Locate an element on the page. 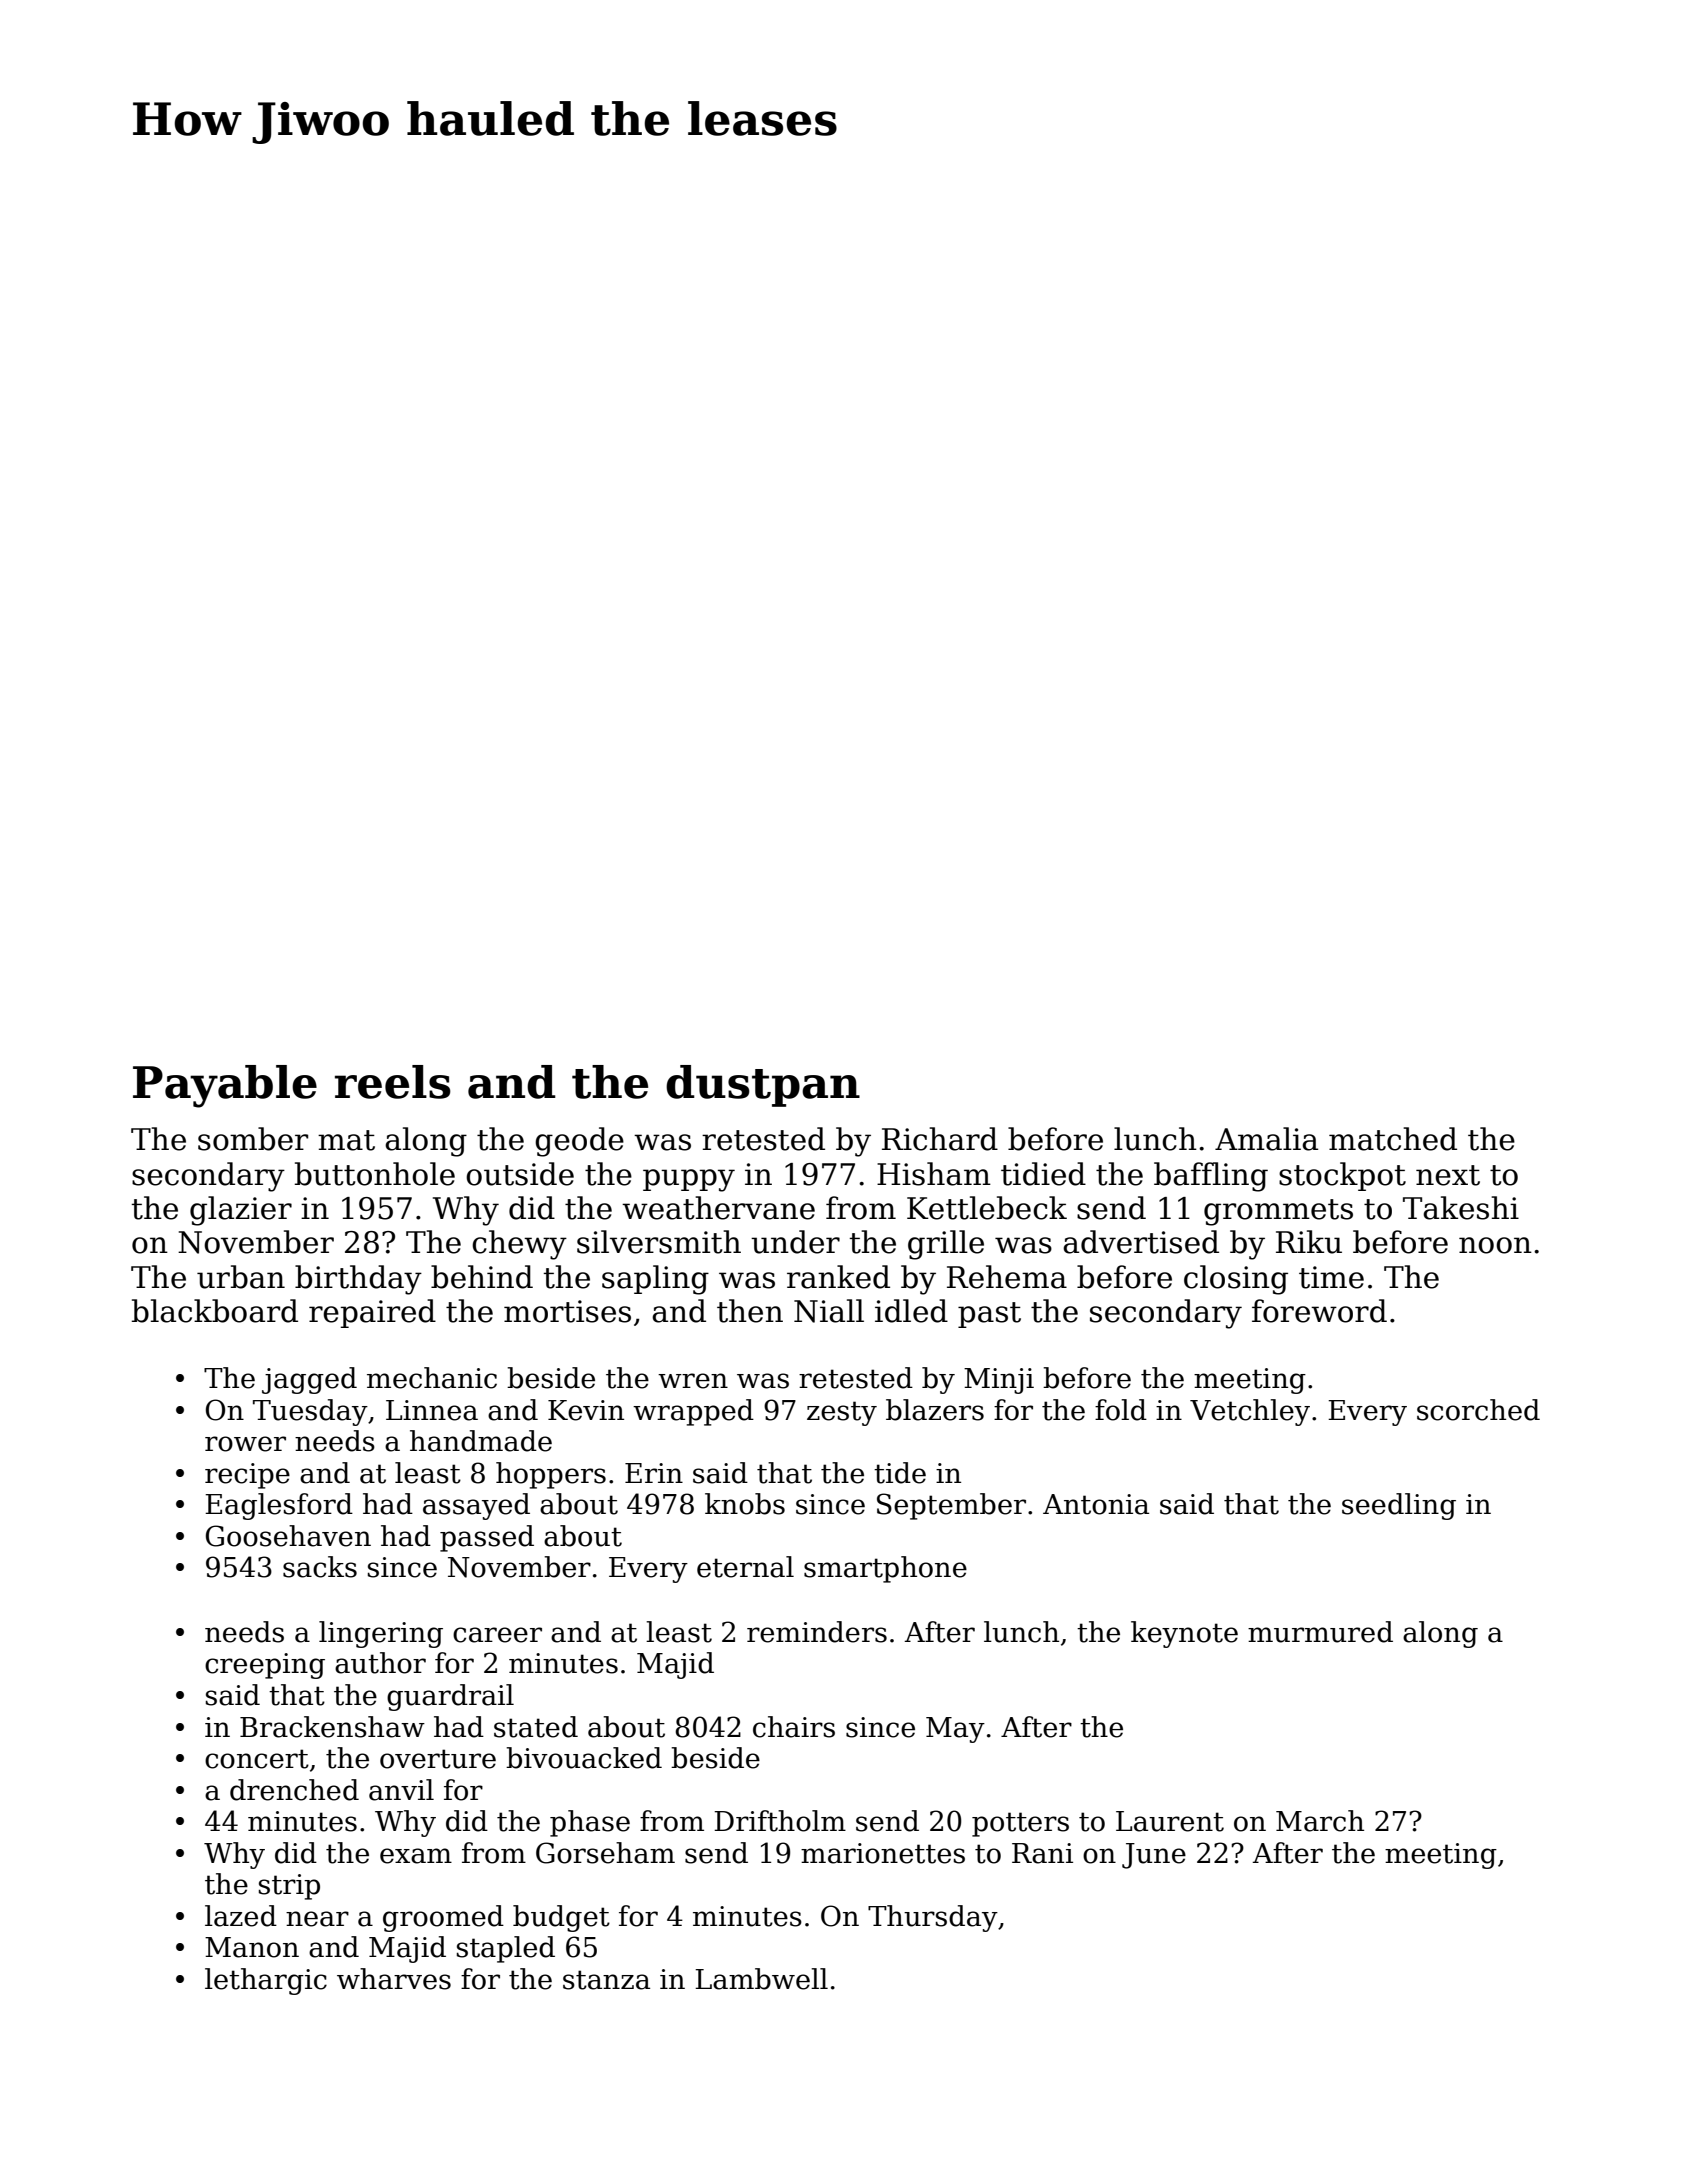  noon is located at coordinates (1495, 1245).
